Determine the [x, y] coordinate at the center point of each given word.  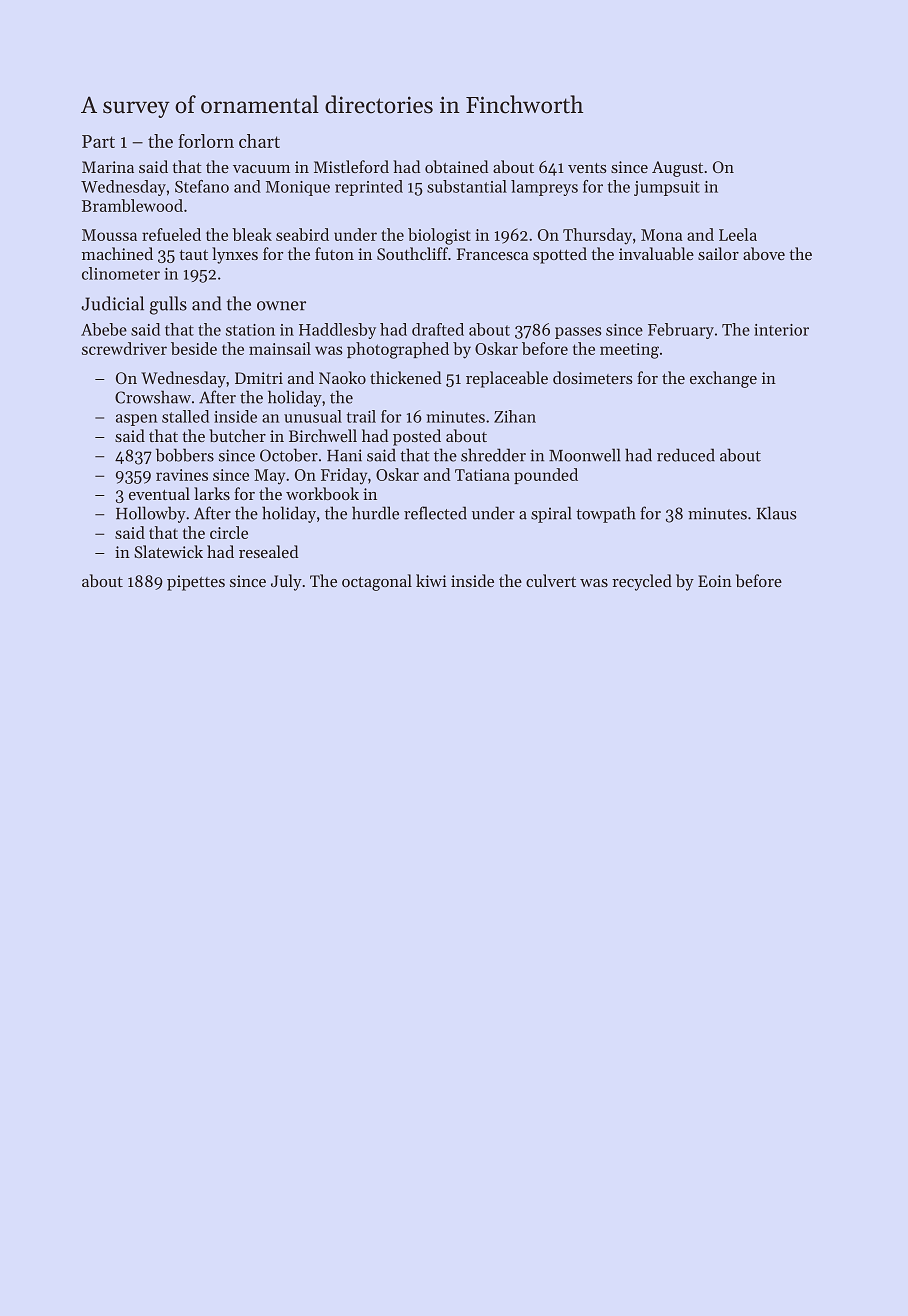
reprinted [369, 188]
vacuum [261, 169]
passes [578, 333]
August [677, 169]
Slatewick [168, 551]
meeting [629, 351]
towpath [606, 514]
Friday [344, 476]
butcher [237, 435]
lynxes [235, 255]
